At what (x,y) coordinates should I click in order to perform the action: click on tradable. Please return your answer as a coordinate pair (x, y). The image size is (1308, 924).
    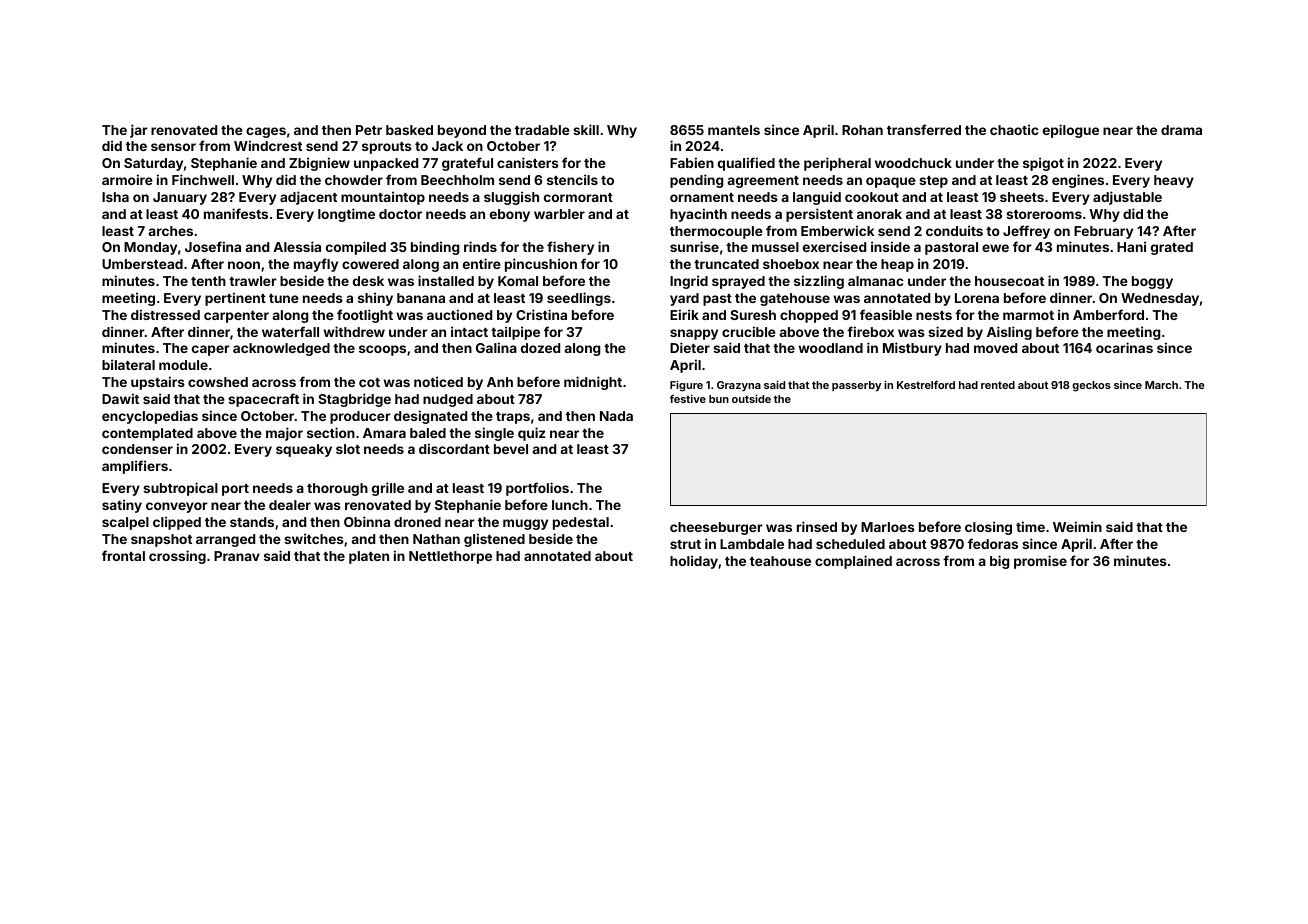
    Looking at the image, I should click on (542, 130).
